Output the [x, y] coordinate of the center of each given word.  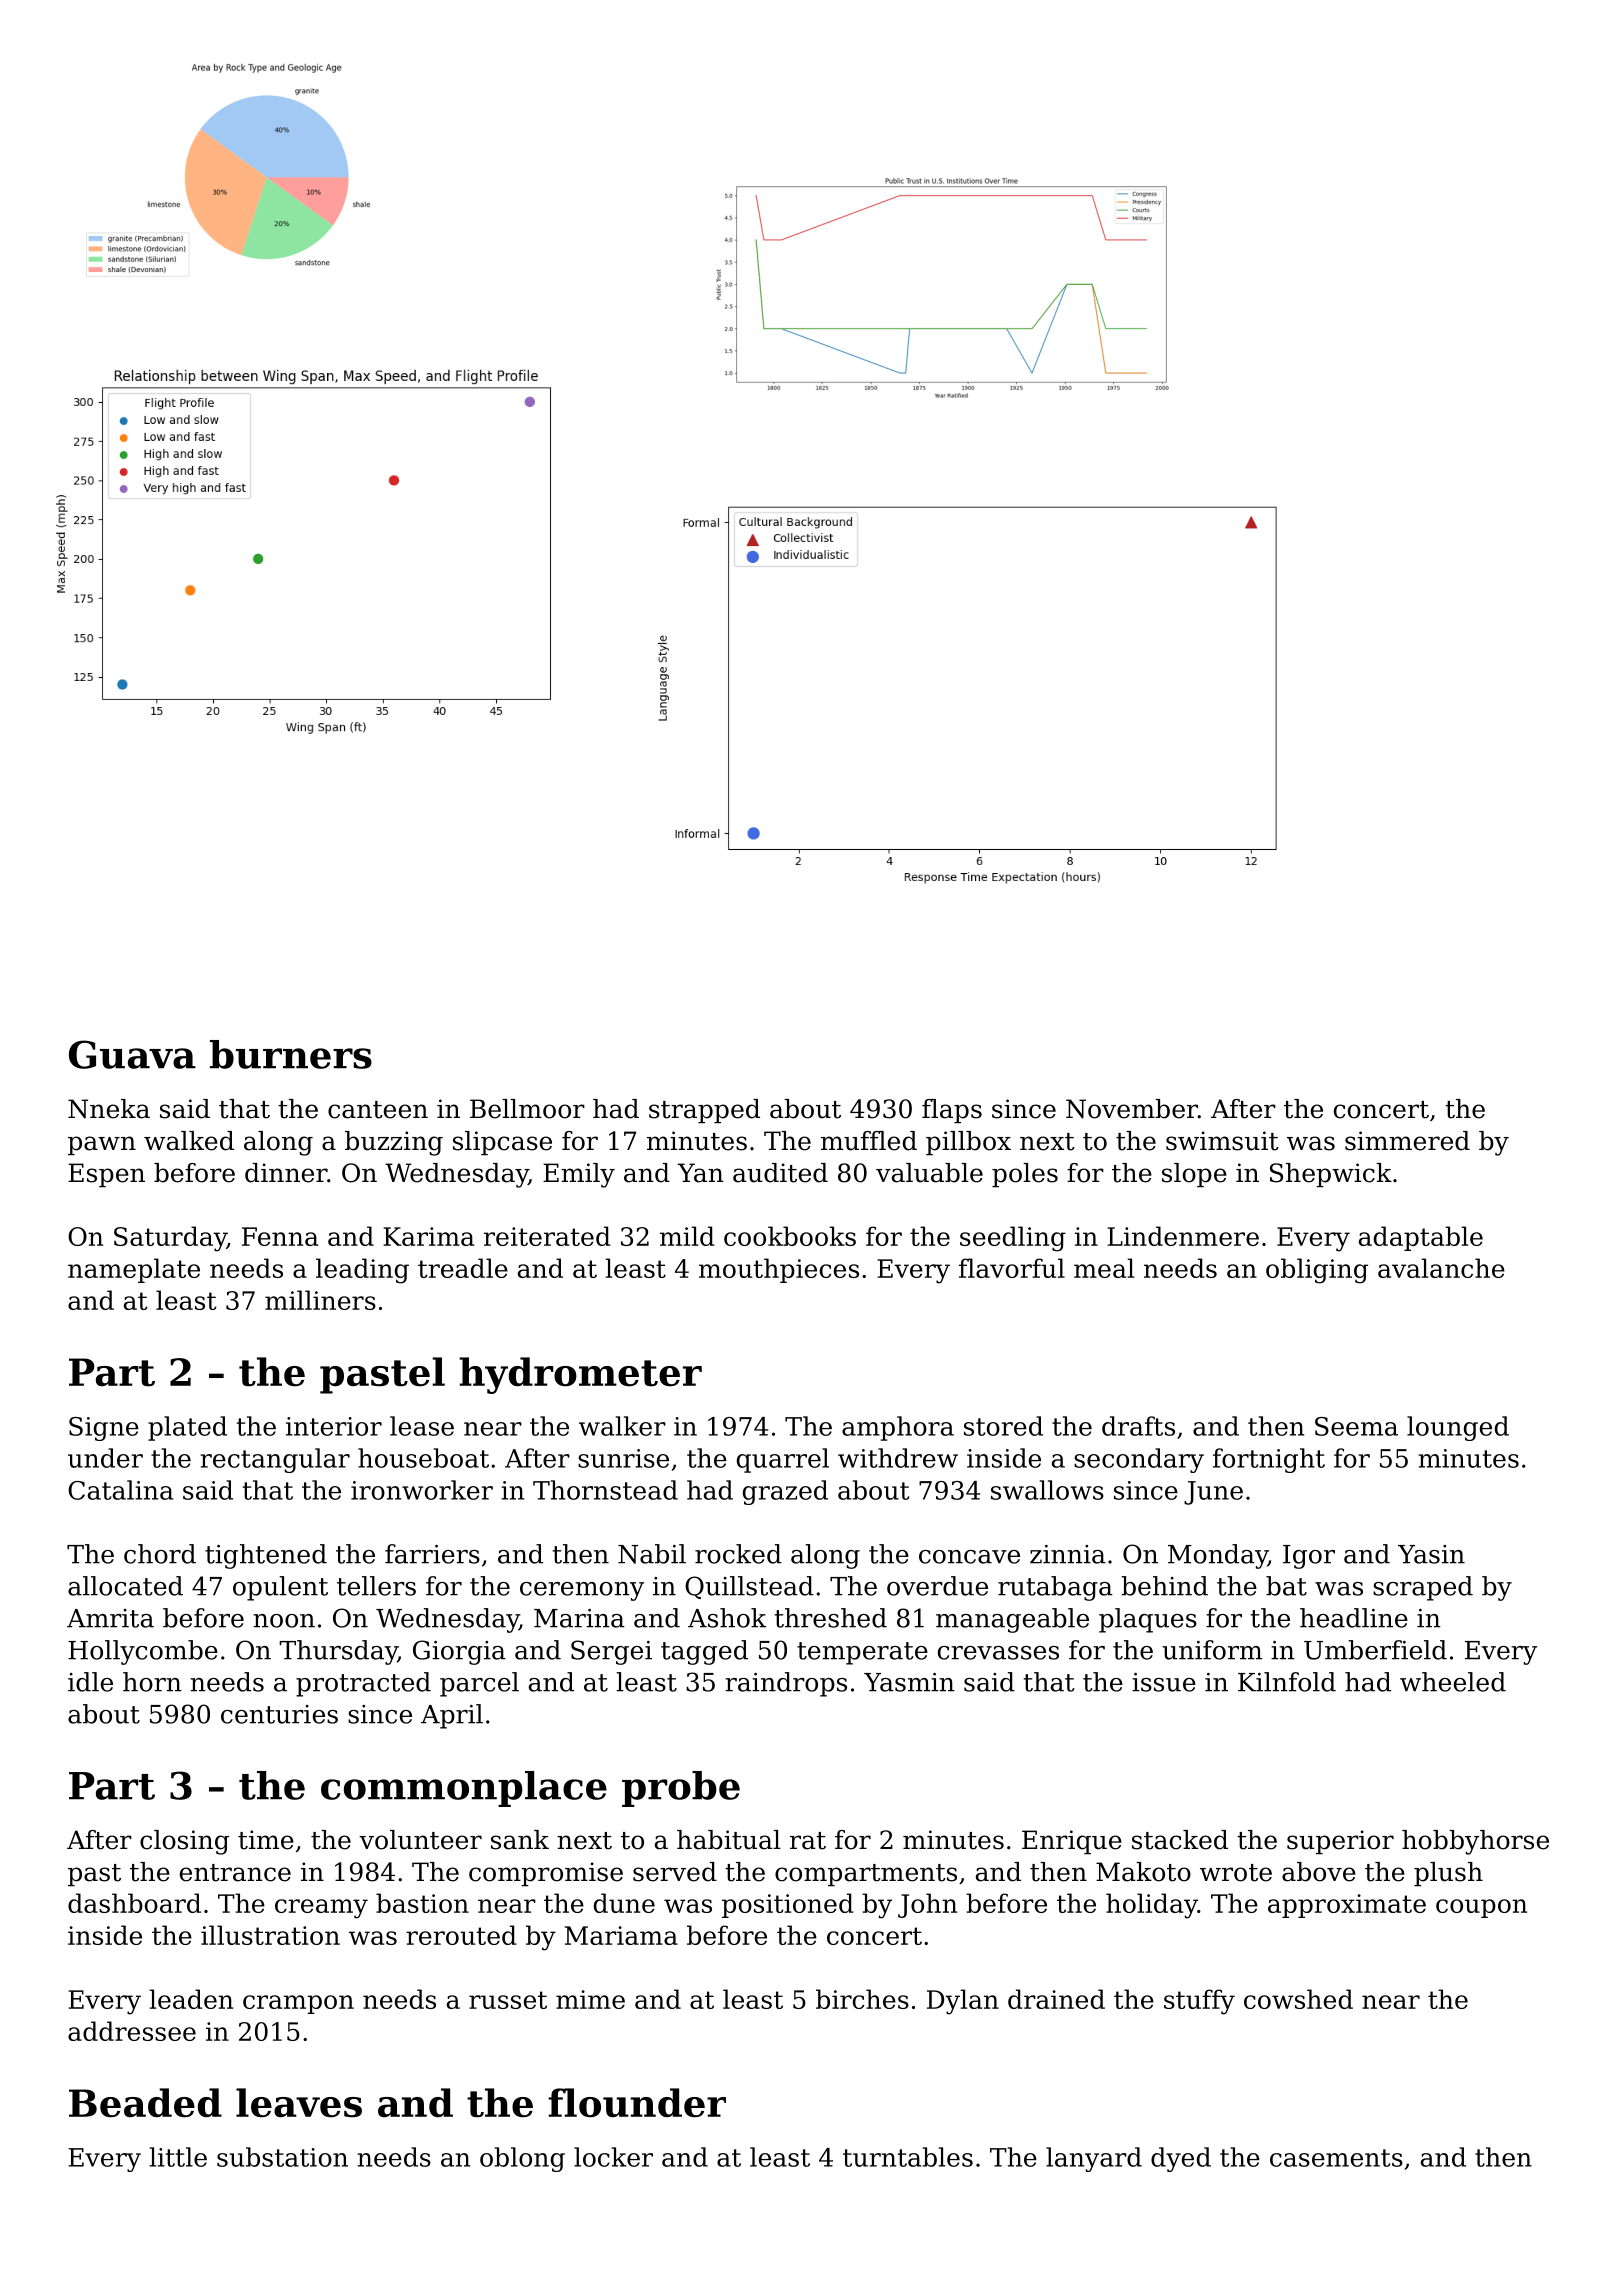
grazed [785, 1492]
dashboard [134, 1903]
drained [1056, 1999]
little [178, 2157]
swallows [1047, 1490]
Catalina [120, 1490]
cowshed [1298, 1999]
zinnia [1068, 1554]
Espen [106, 1175]
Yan [700, 1173]
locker [613, 2157]
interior [334, 1426]
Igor [1309, 1557]
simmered [1407, 1141]
